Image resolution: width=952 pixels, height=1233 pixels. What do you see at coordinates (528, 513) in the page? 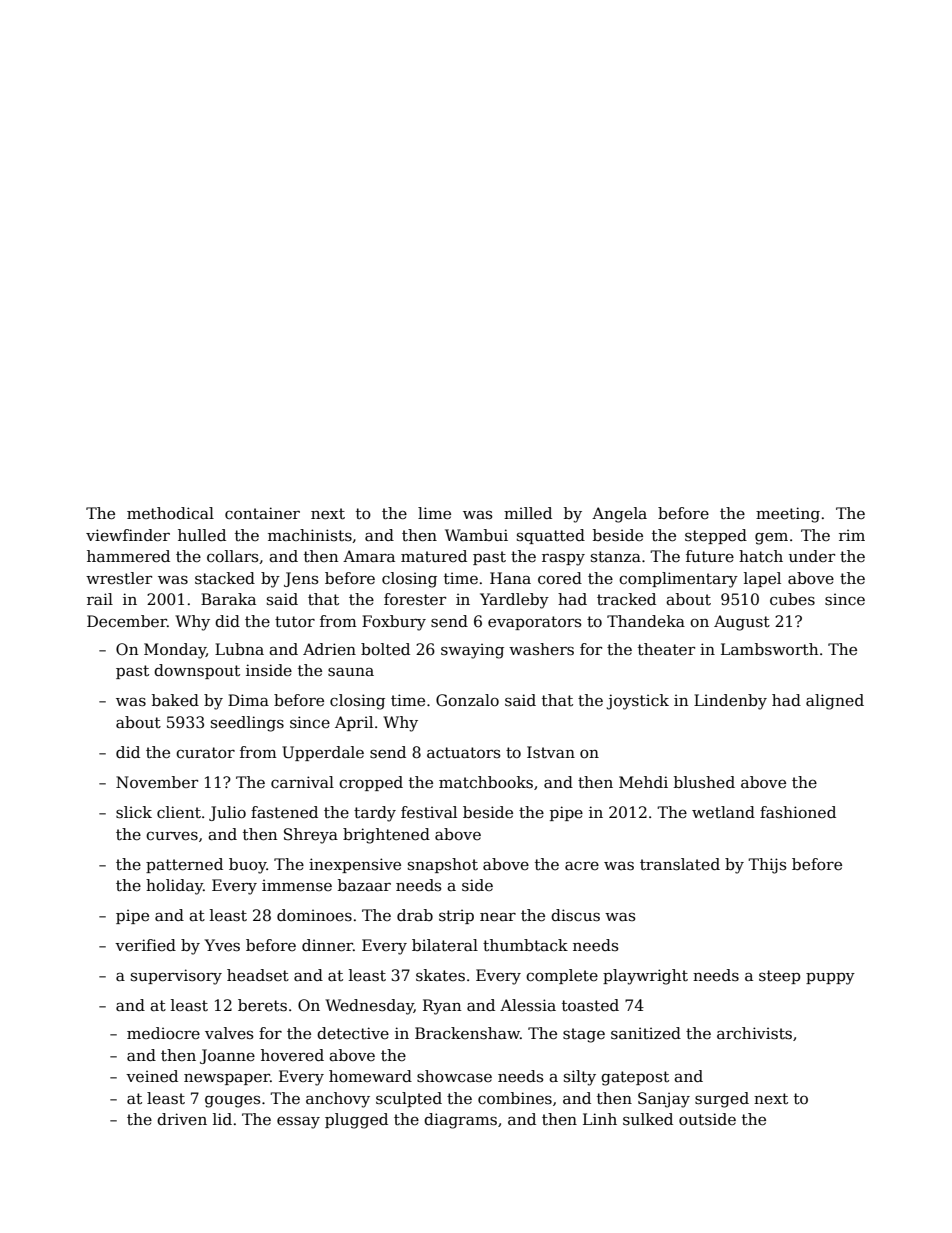
I see `milled` at bounding box center [528, 513].
